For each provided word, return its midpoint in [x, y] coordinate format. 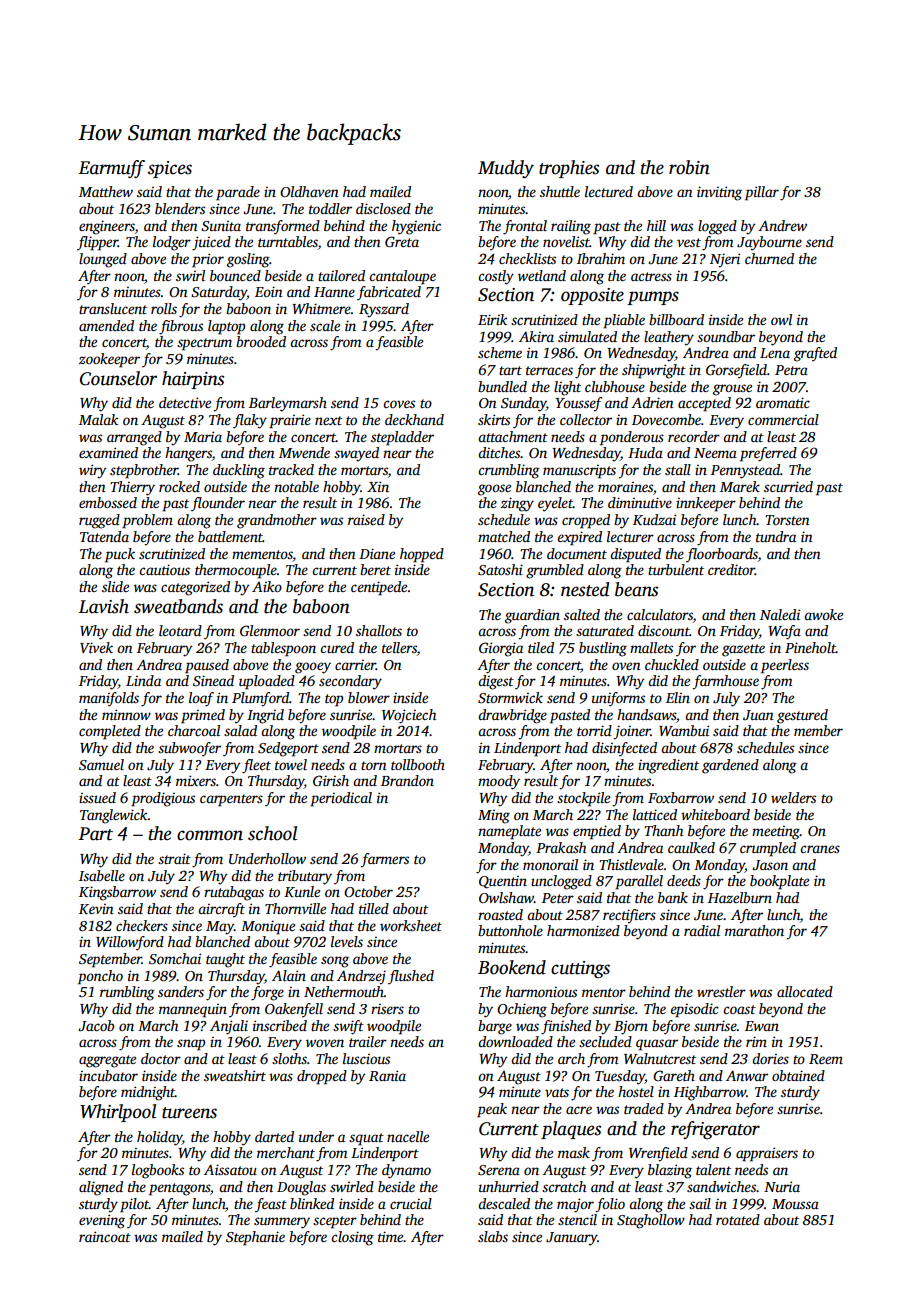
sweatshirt [235, 1075]
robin [689, 167]
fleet [256, 766]
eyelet [555, 504]
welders [793, 797]
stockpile [583, 799]
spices [170, 169]
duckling [239, 471]
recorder [694, 436]
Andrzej [361, 977]
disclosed [383, 208]
